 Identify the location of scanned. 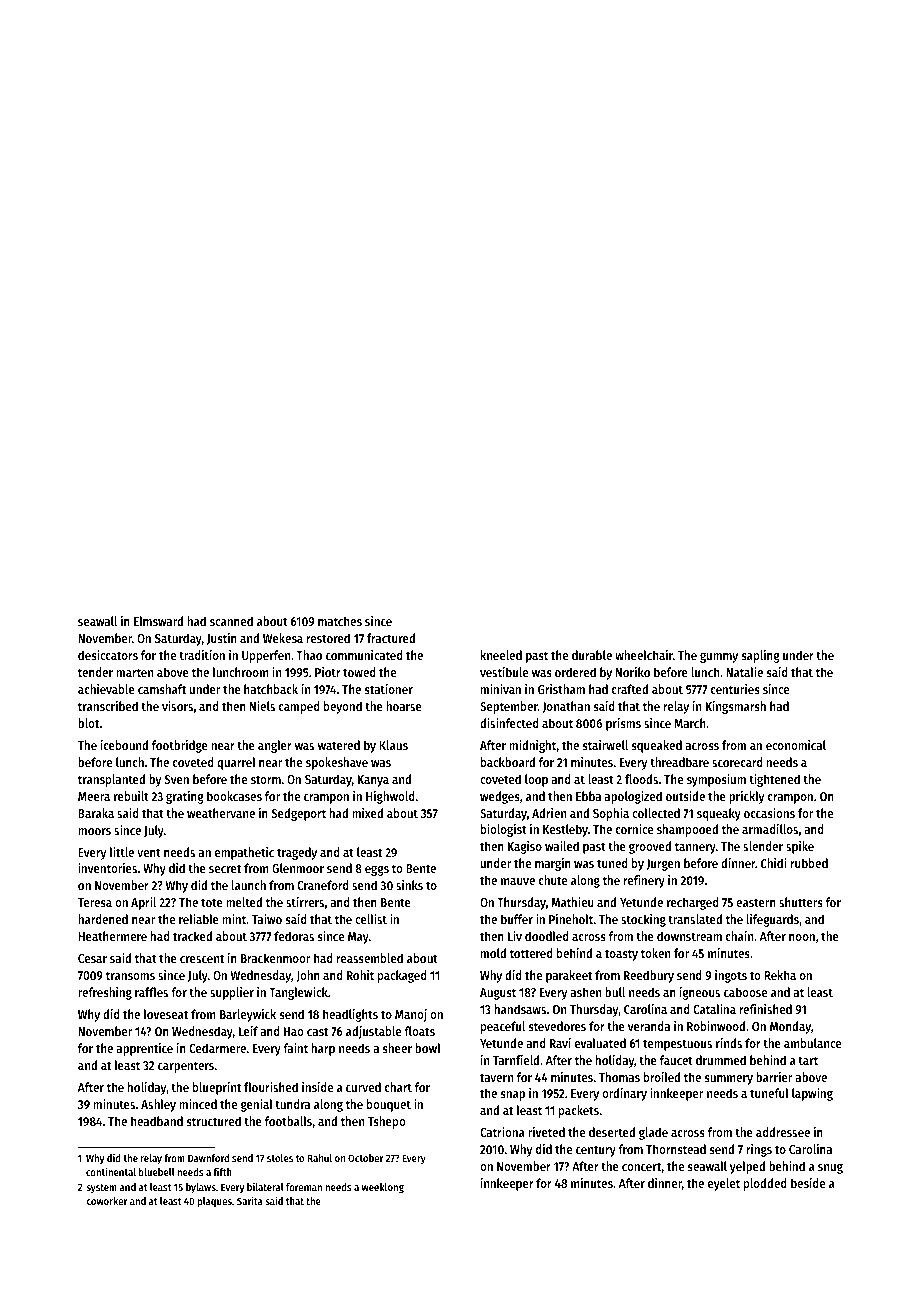
(231, 621).
